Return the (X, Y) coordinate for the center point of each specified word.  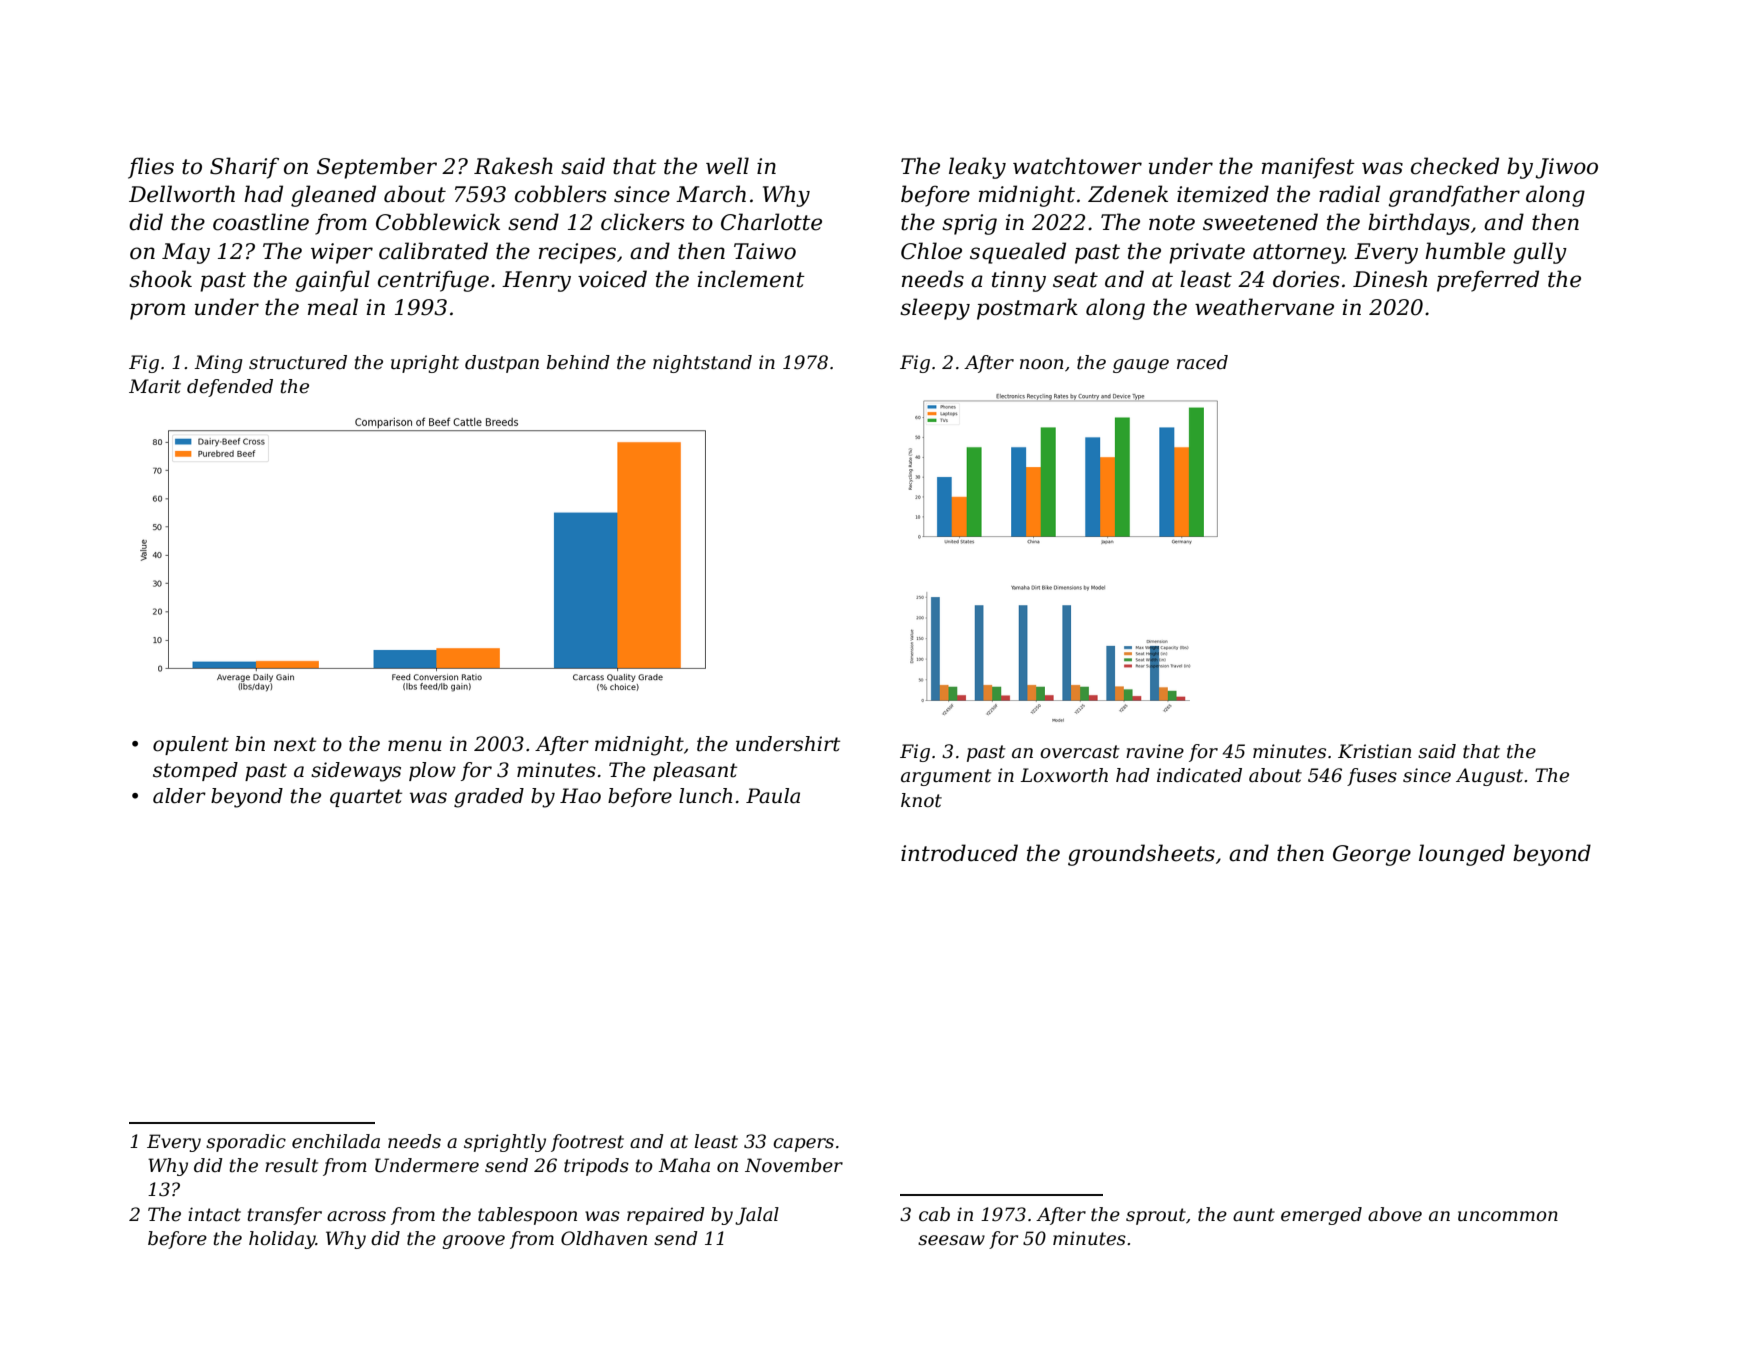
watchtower (1077, 166)
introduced (959, 853)
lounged (1462, 855)
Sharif (244, 168)
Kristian (1375, 751)
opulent (191, 745)
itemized (1223, 194)
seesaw (951, 1240)
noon (1042, 364)
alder (179, 796)
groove (473, 1242)
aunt (1254, 1215)
